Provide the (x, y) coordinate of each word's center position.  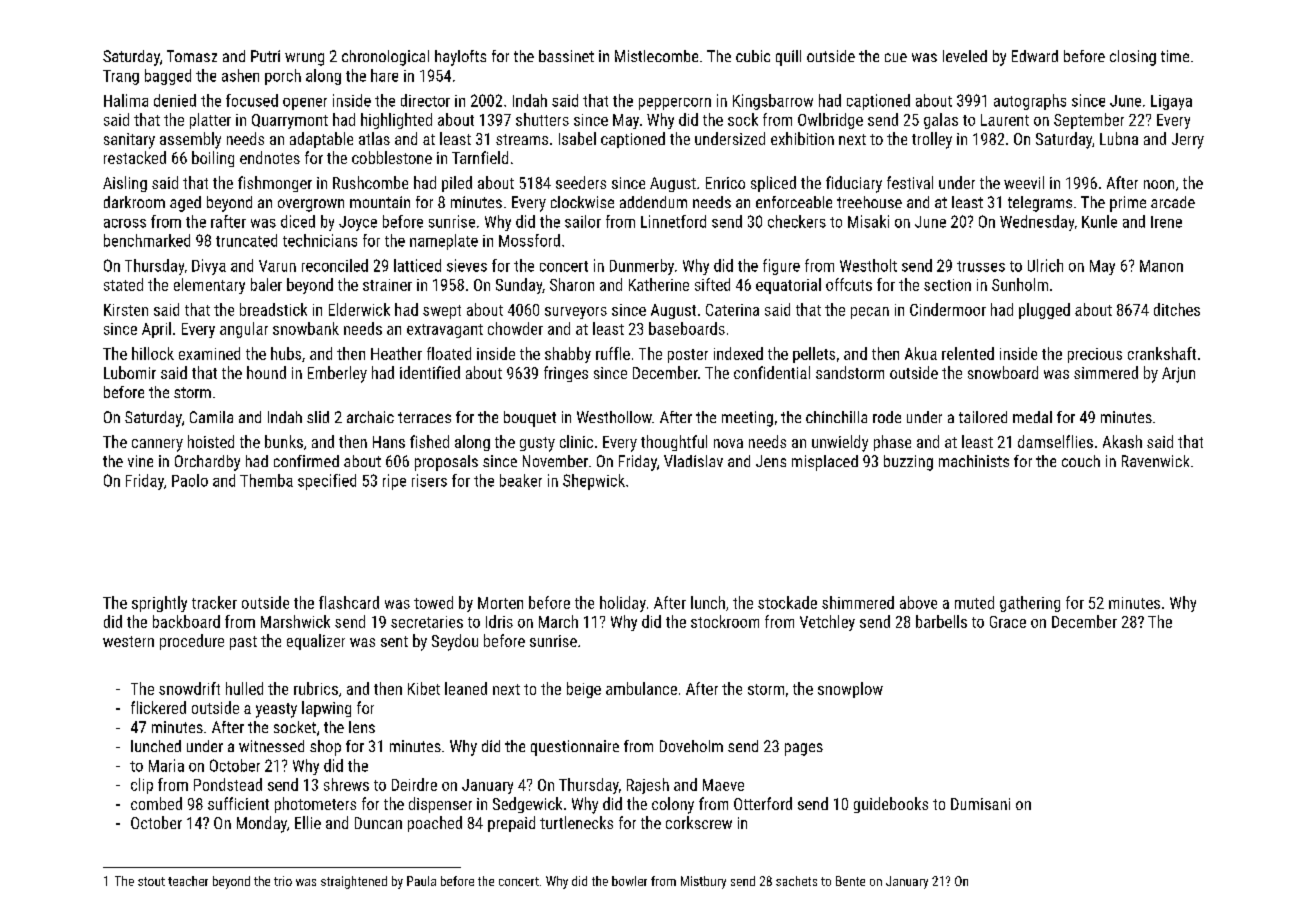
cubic (753, 56)
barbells (941, 621)
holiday (623, 604)
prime (1128, 204)
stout (151, 881)
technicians (320, 240)
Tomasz (192, 56)
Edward (1035, 56)
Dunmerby (642, 267)
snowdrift (189, 688)
